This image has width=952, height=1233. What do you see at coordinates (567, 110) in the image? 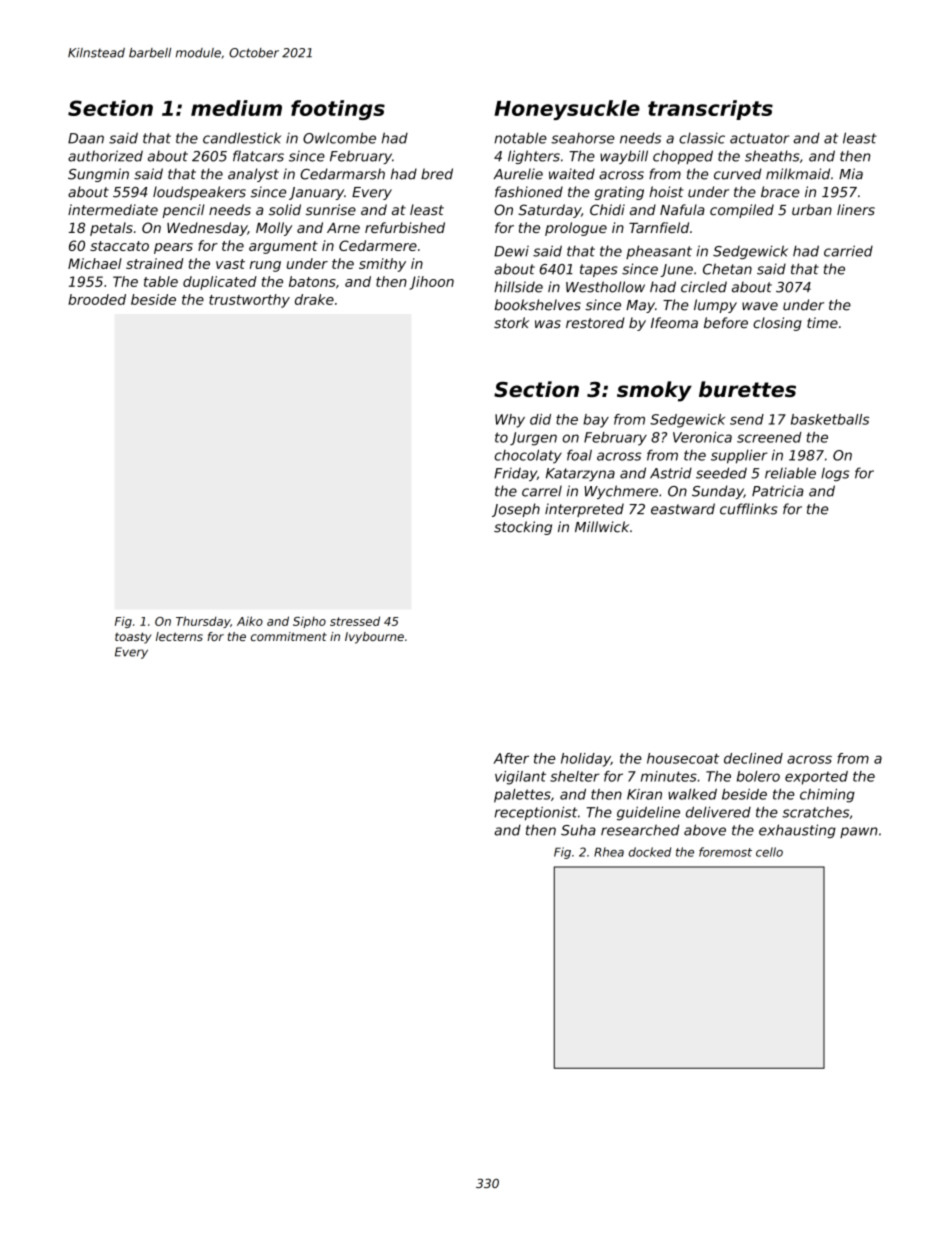
I see `Honeysuckle` at bounding box center [567, 110].
